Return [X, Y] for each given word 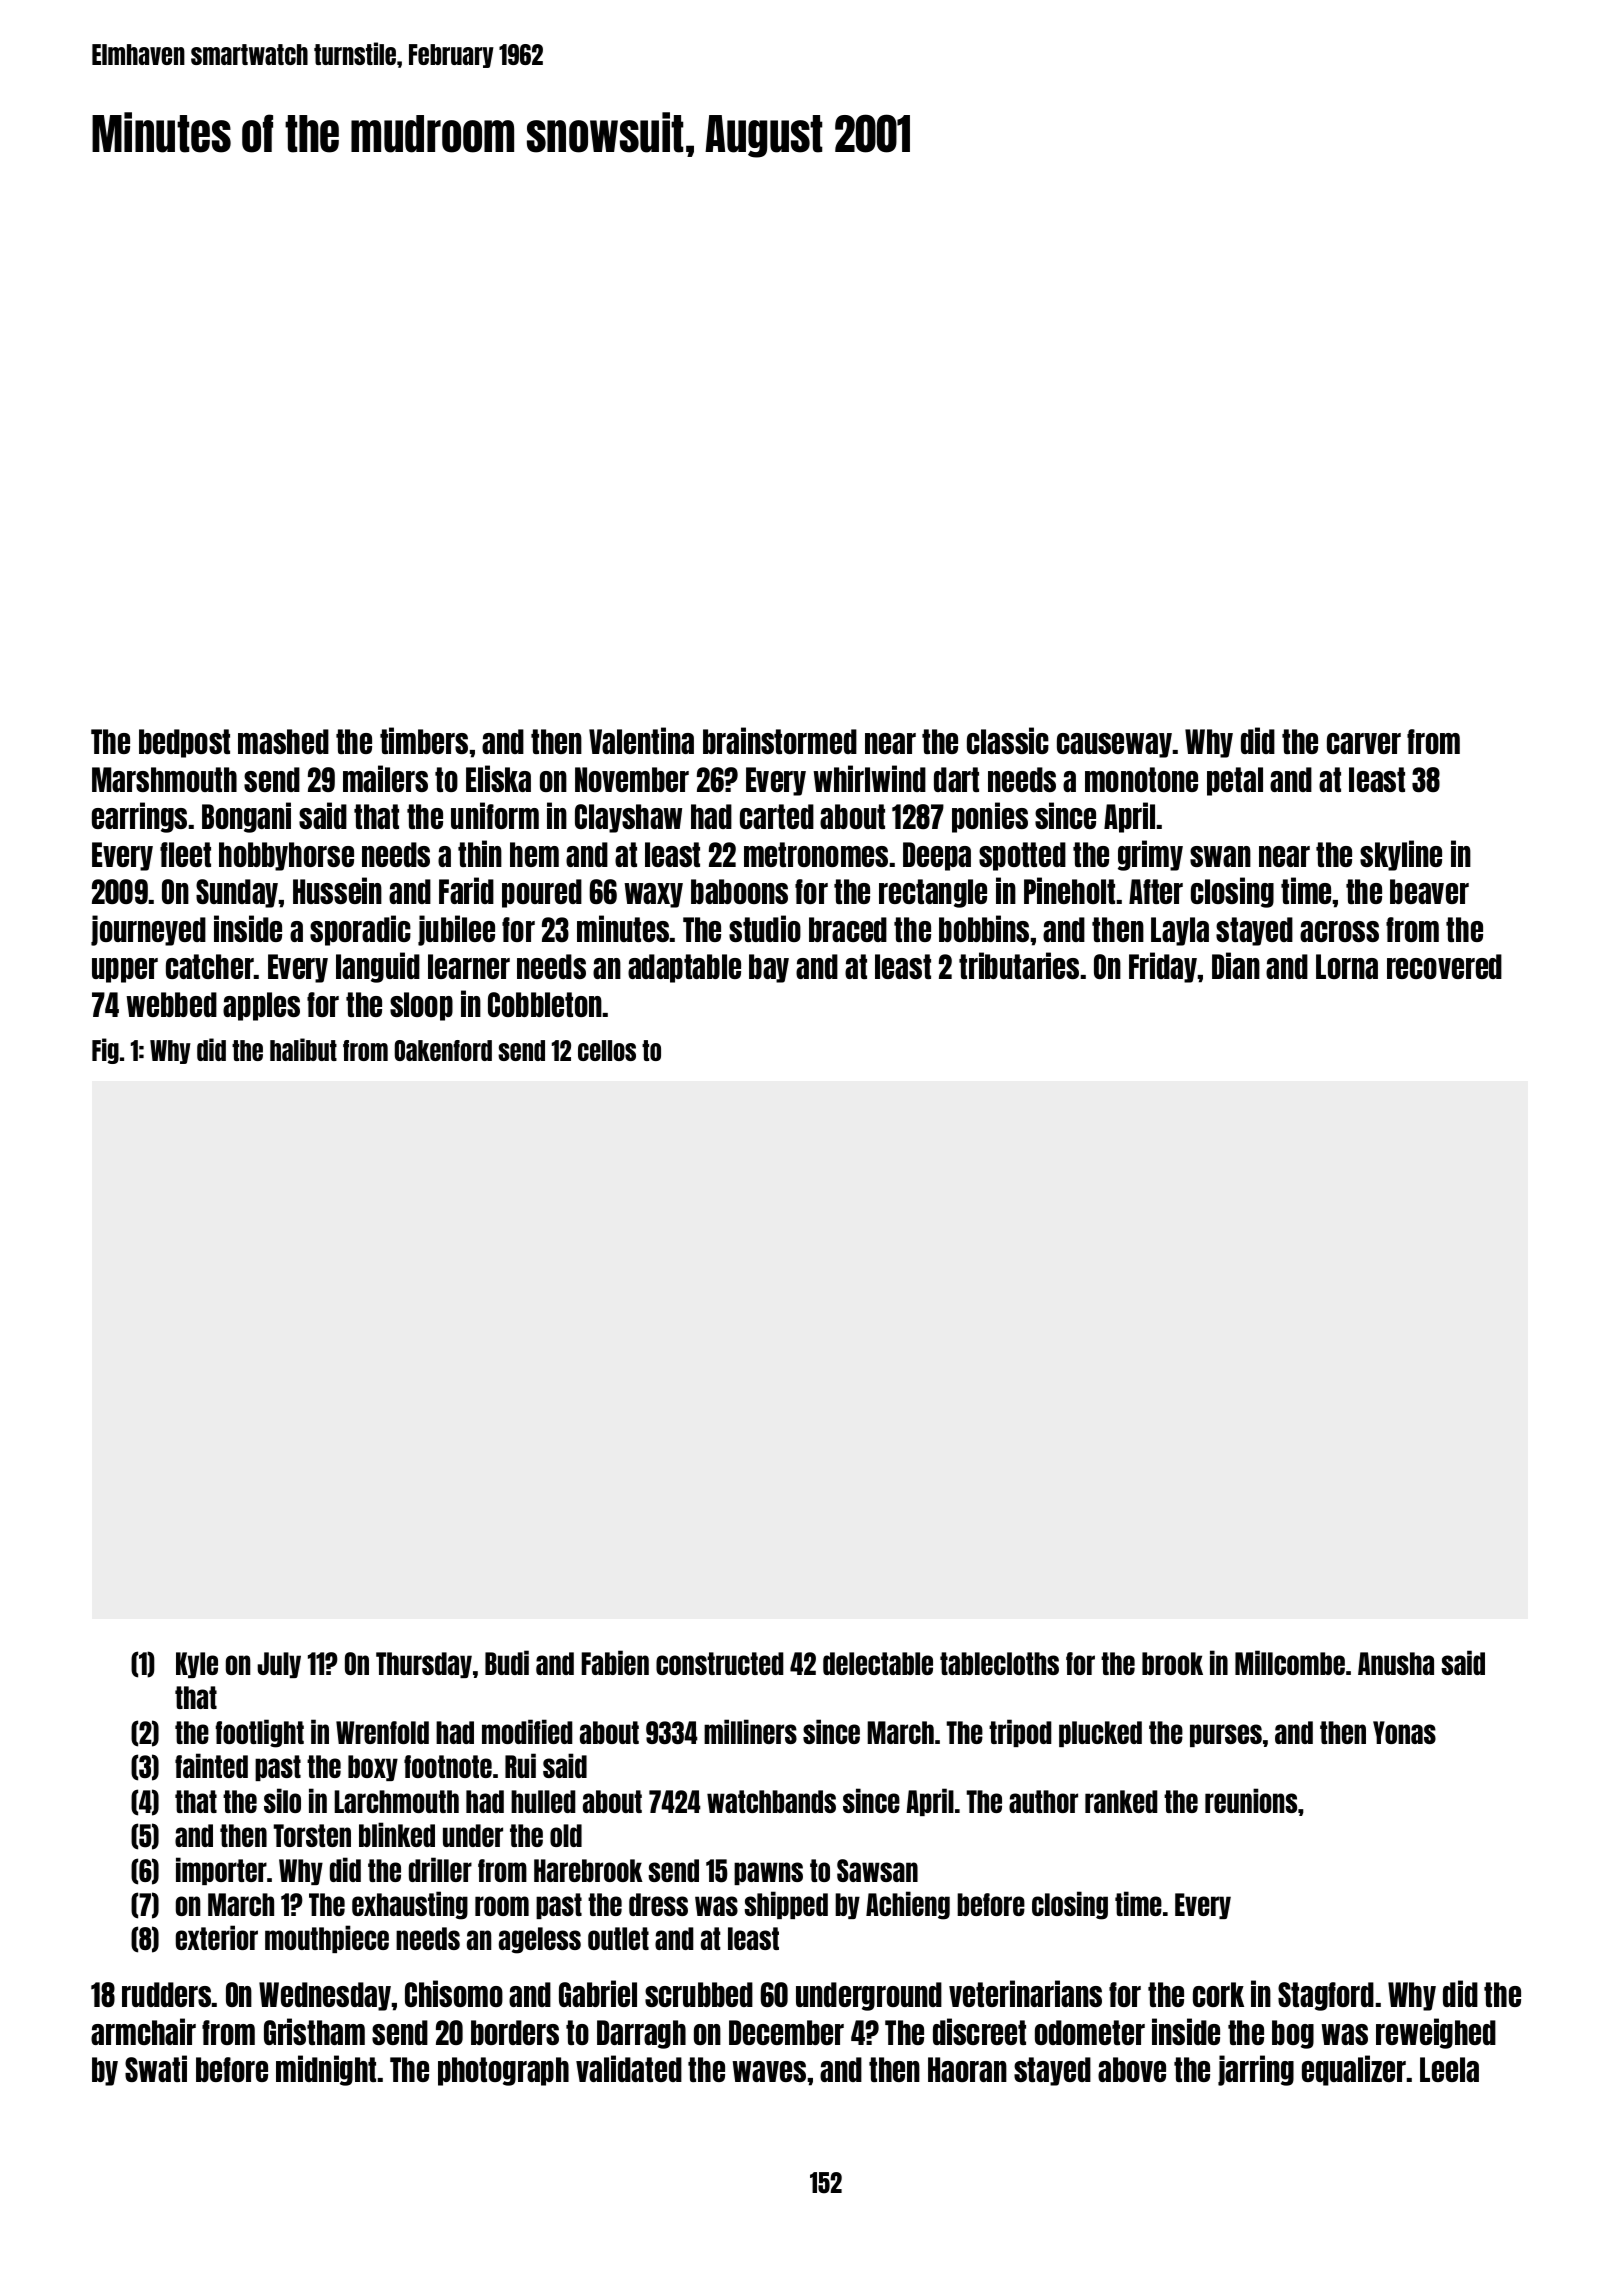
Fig [105, 1051]
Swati [156, 2068]
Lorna [1347, 966]
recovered [1444, 966]
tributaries [1019, 965]
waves [769, 2071]
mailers [385, 778]
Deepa [937, 856]
